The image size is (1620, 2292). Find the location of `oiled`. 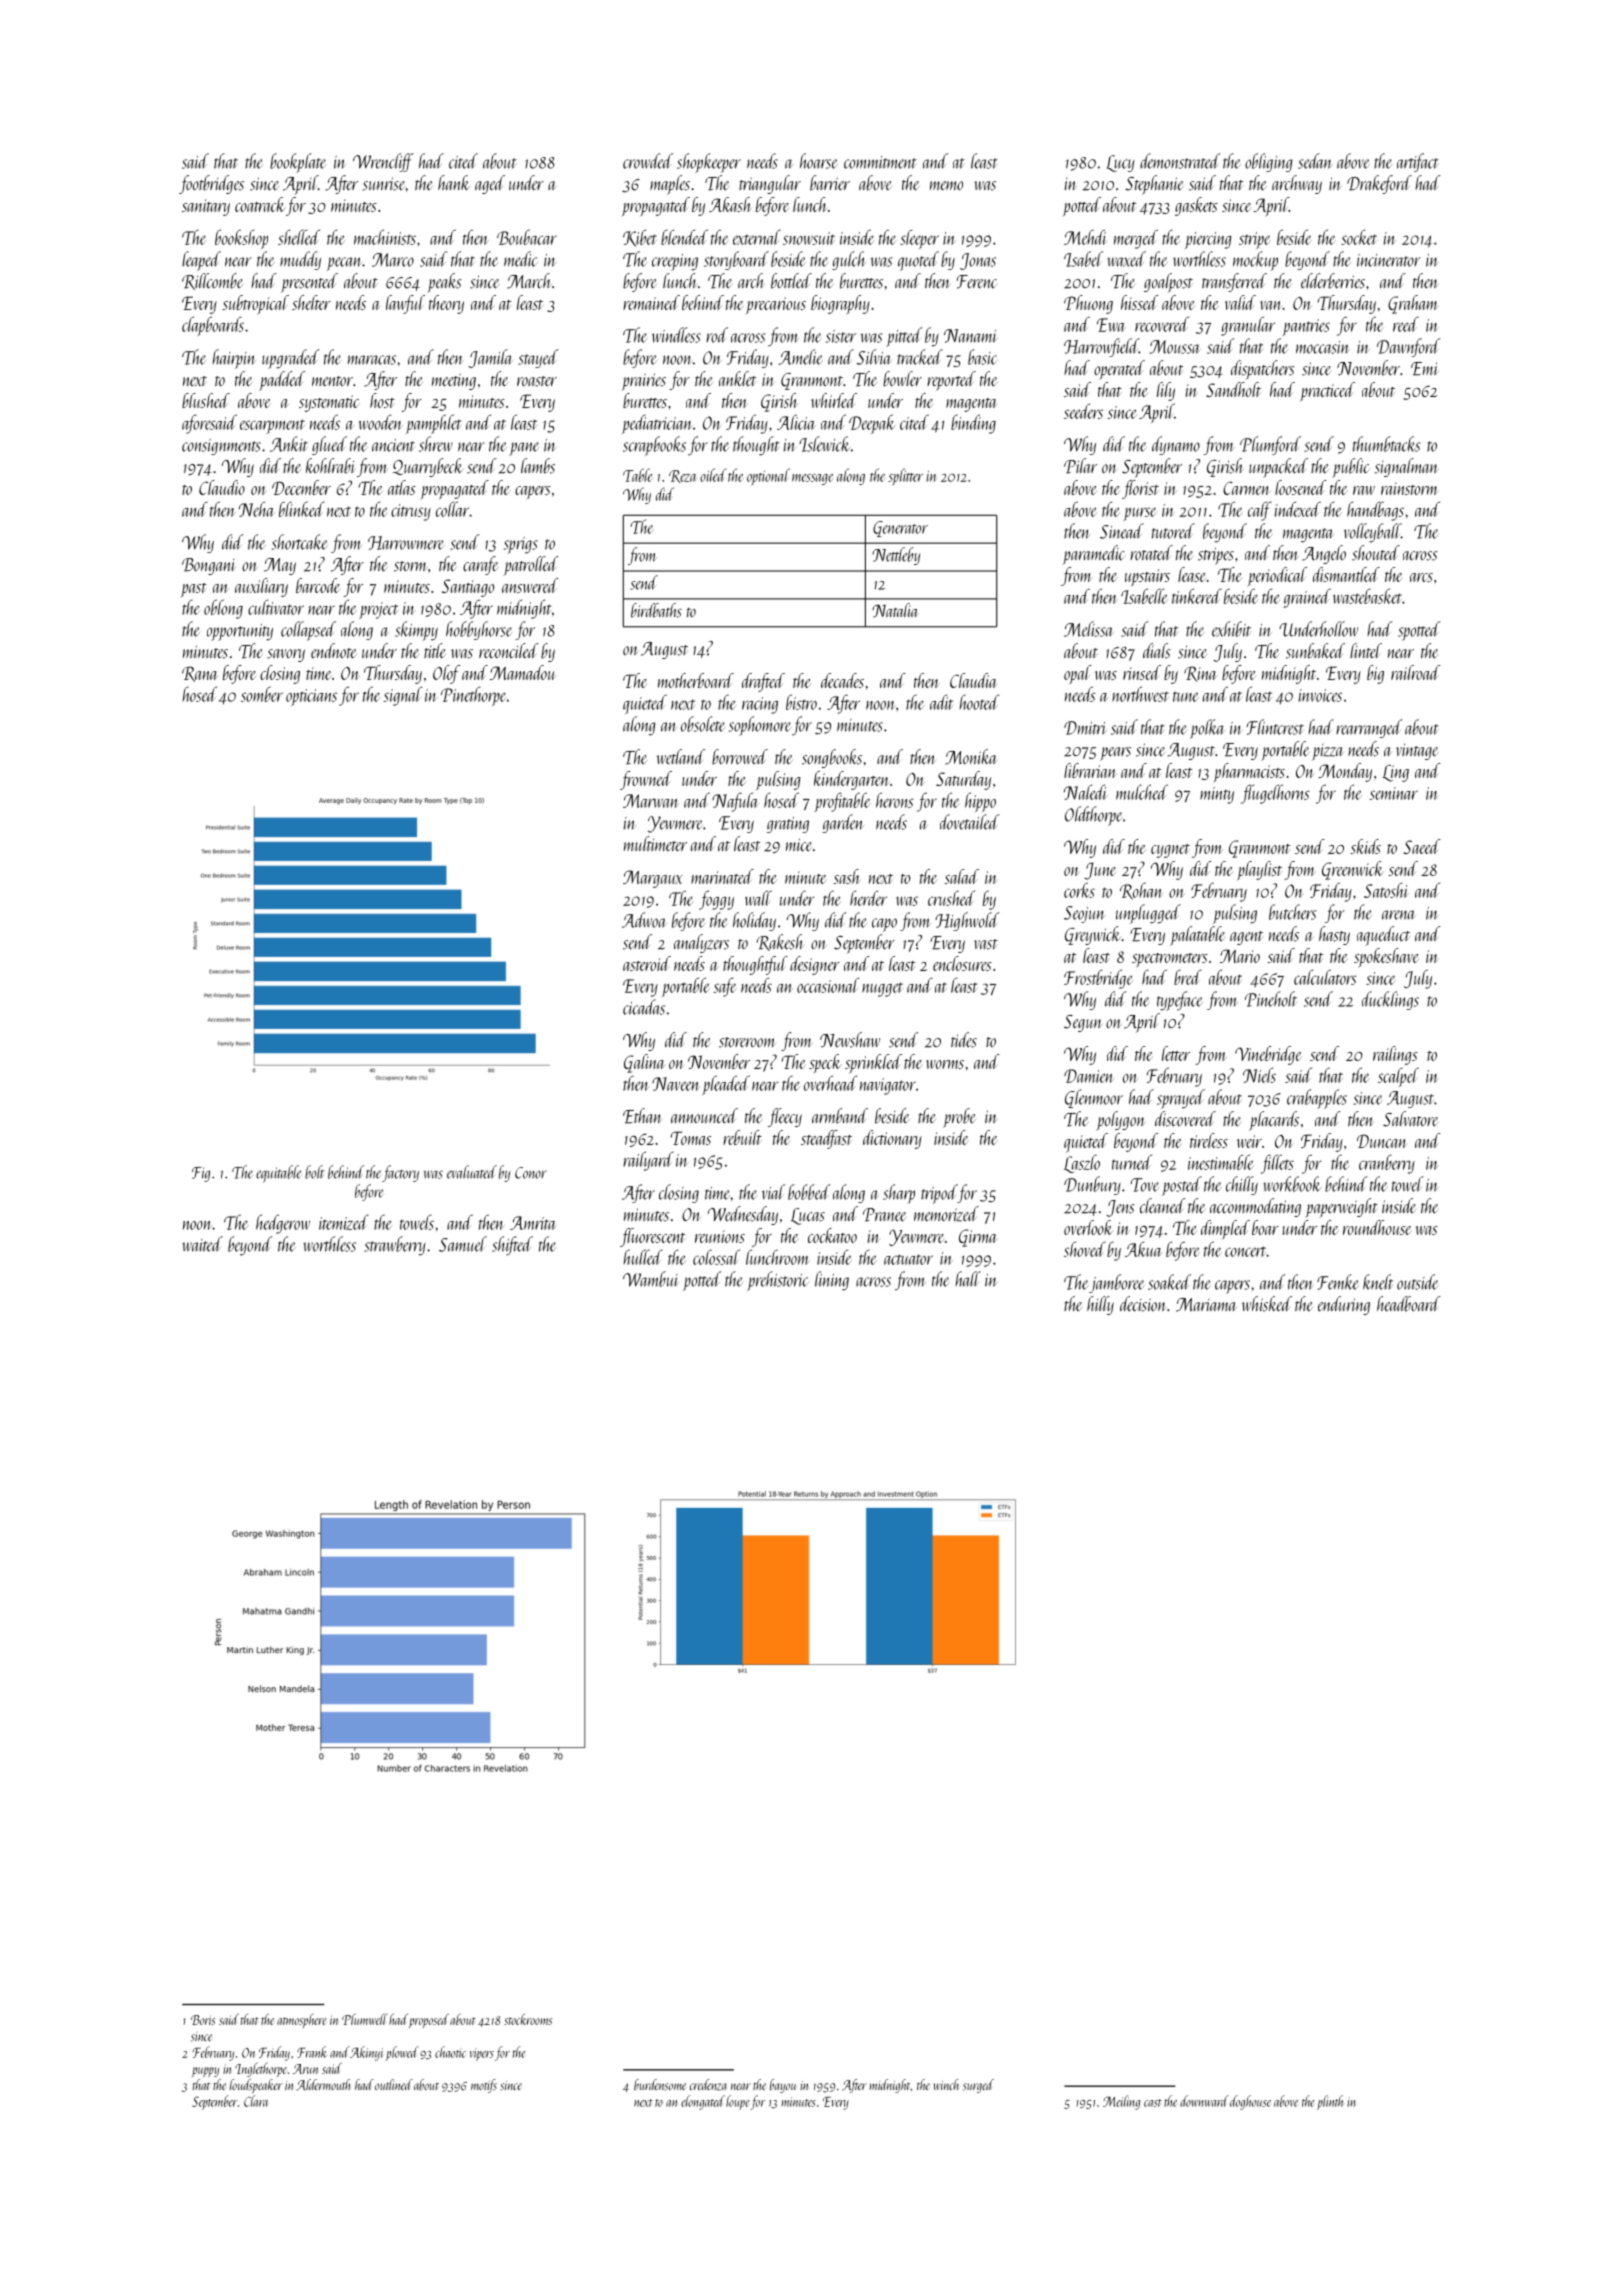

oiled is located at coordinates (713, 475).
